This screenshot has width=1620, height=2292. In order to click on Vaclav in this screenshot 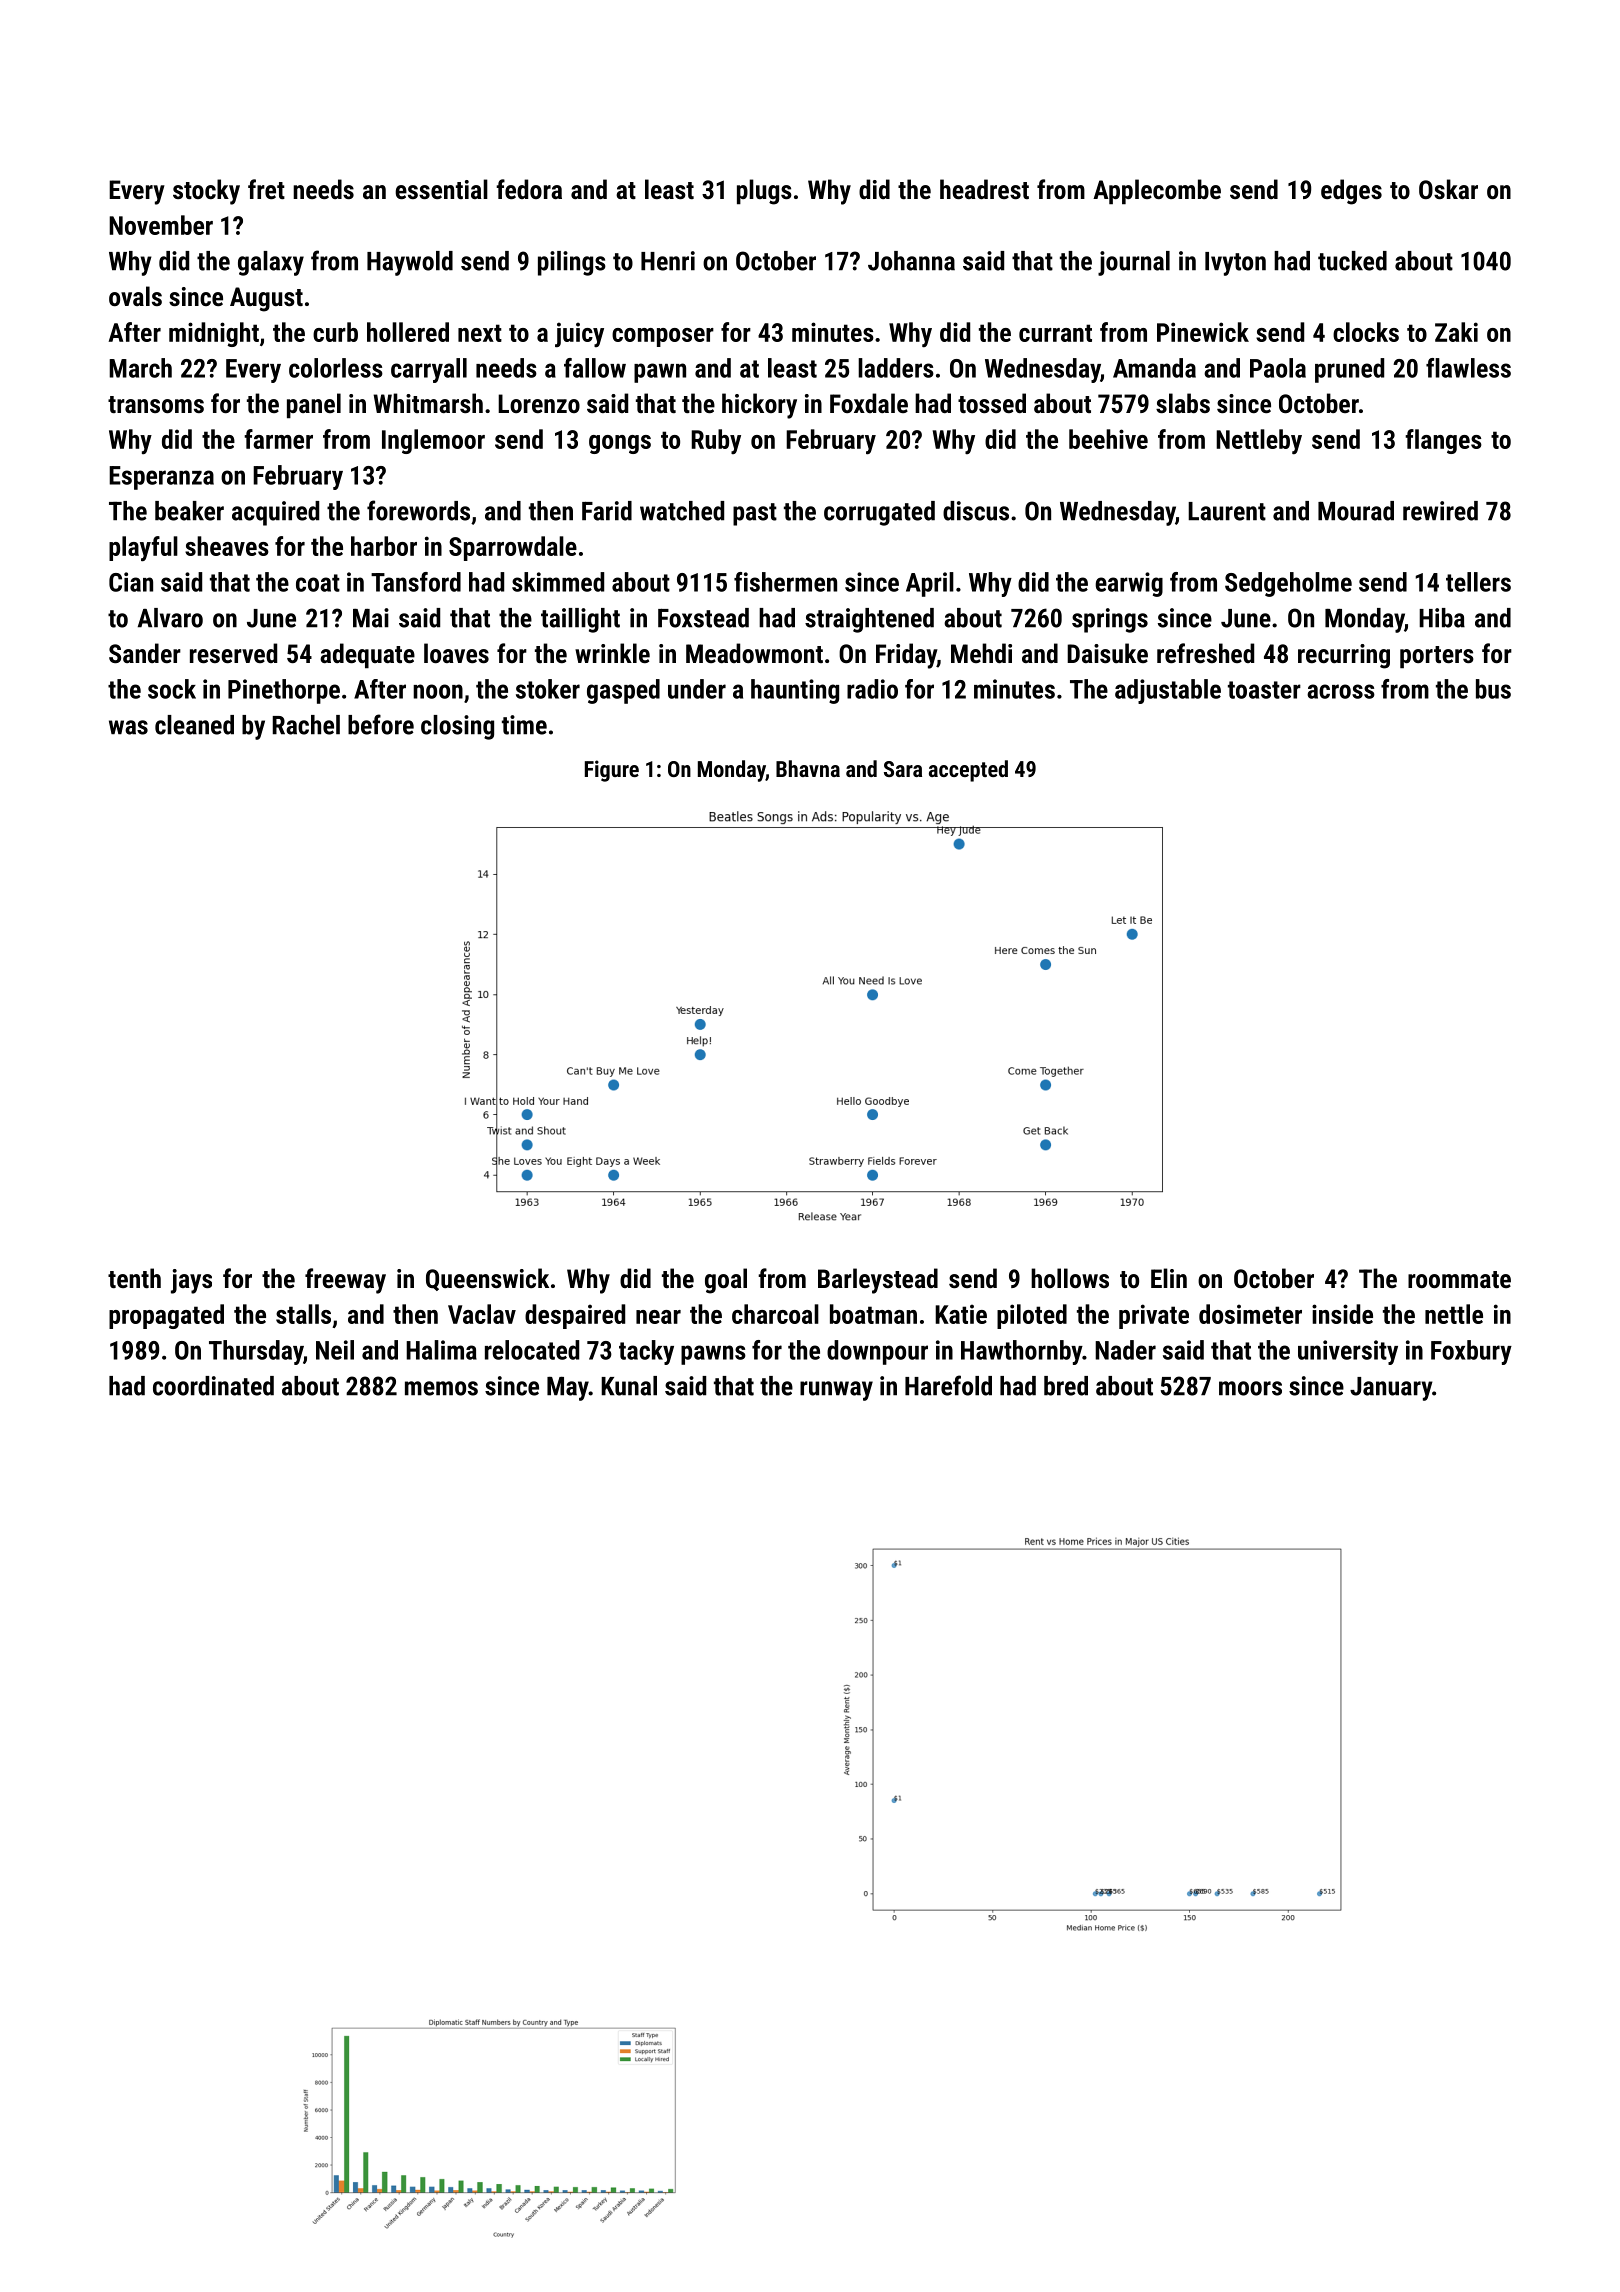, I will do `click(482, 1314)`.
